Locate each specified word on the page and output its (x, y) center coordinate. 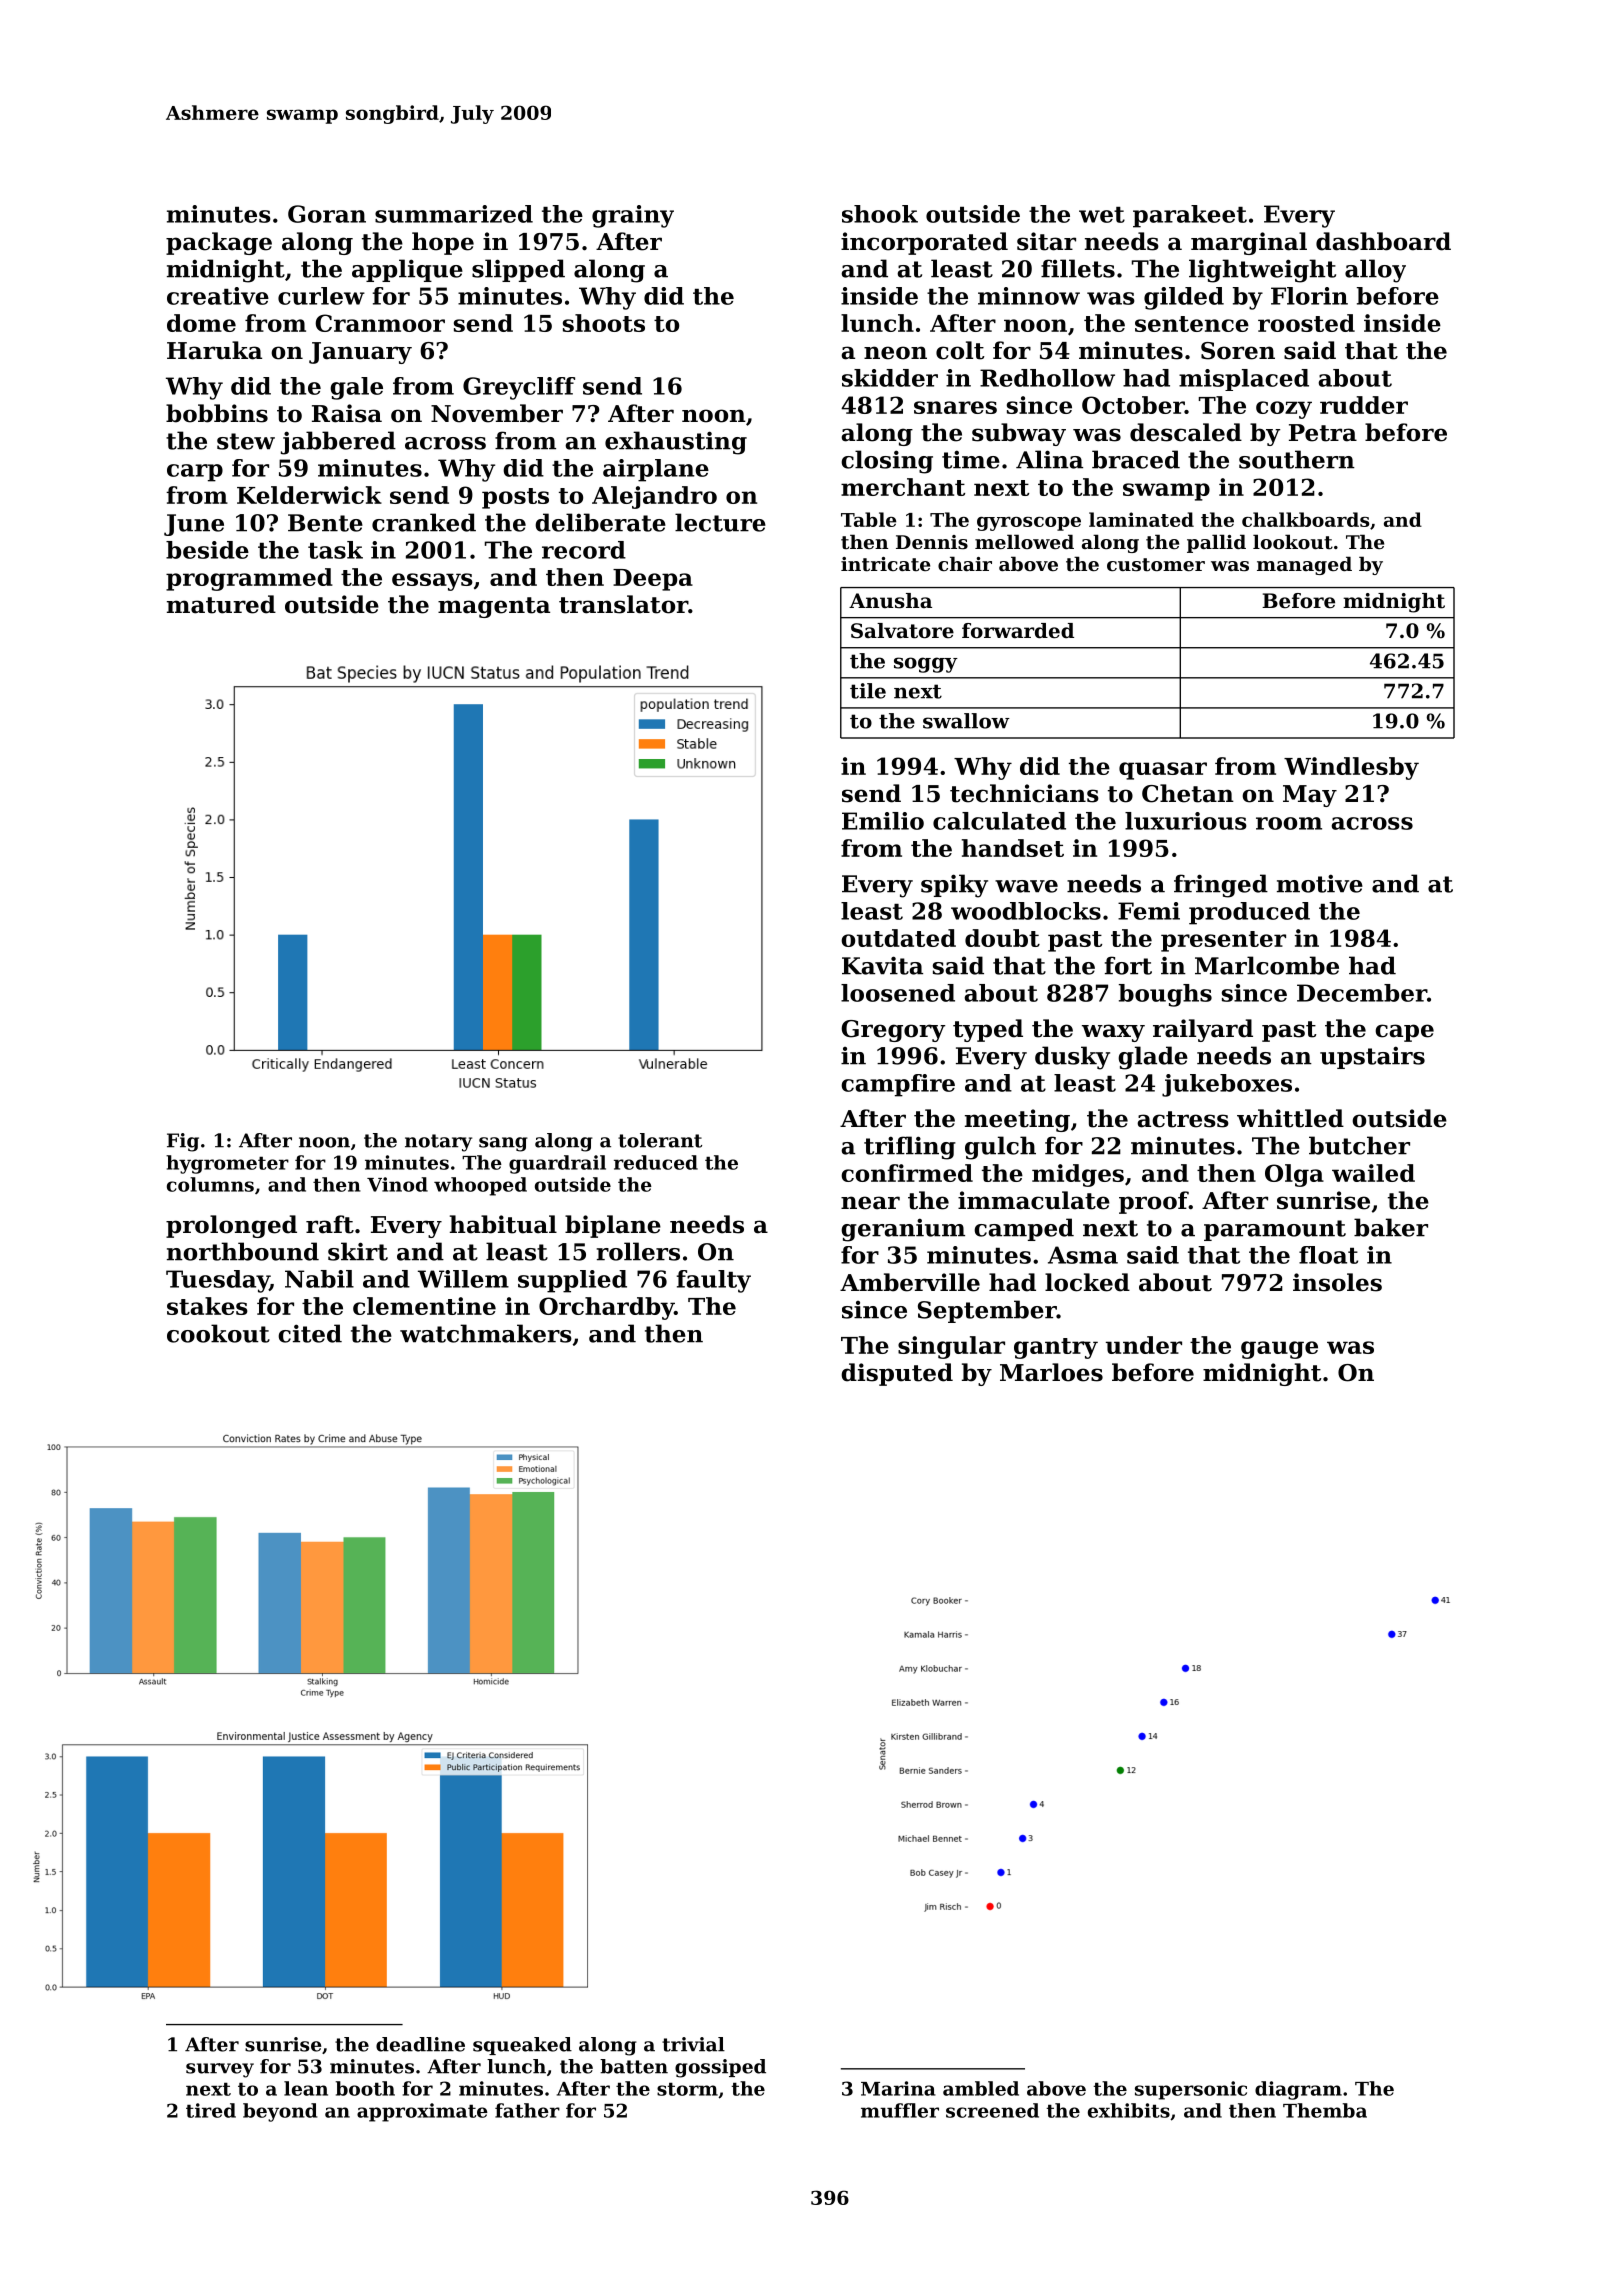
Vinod (397, 1184)
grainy (633, 216)
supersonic (1191, 2090)
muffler (900, 2110)
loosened (898, 993)
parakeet (1190, 216)
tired (211, 2110)
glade (1153, 1058)
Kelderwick (309, 495)
